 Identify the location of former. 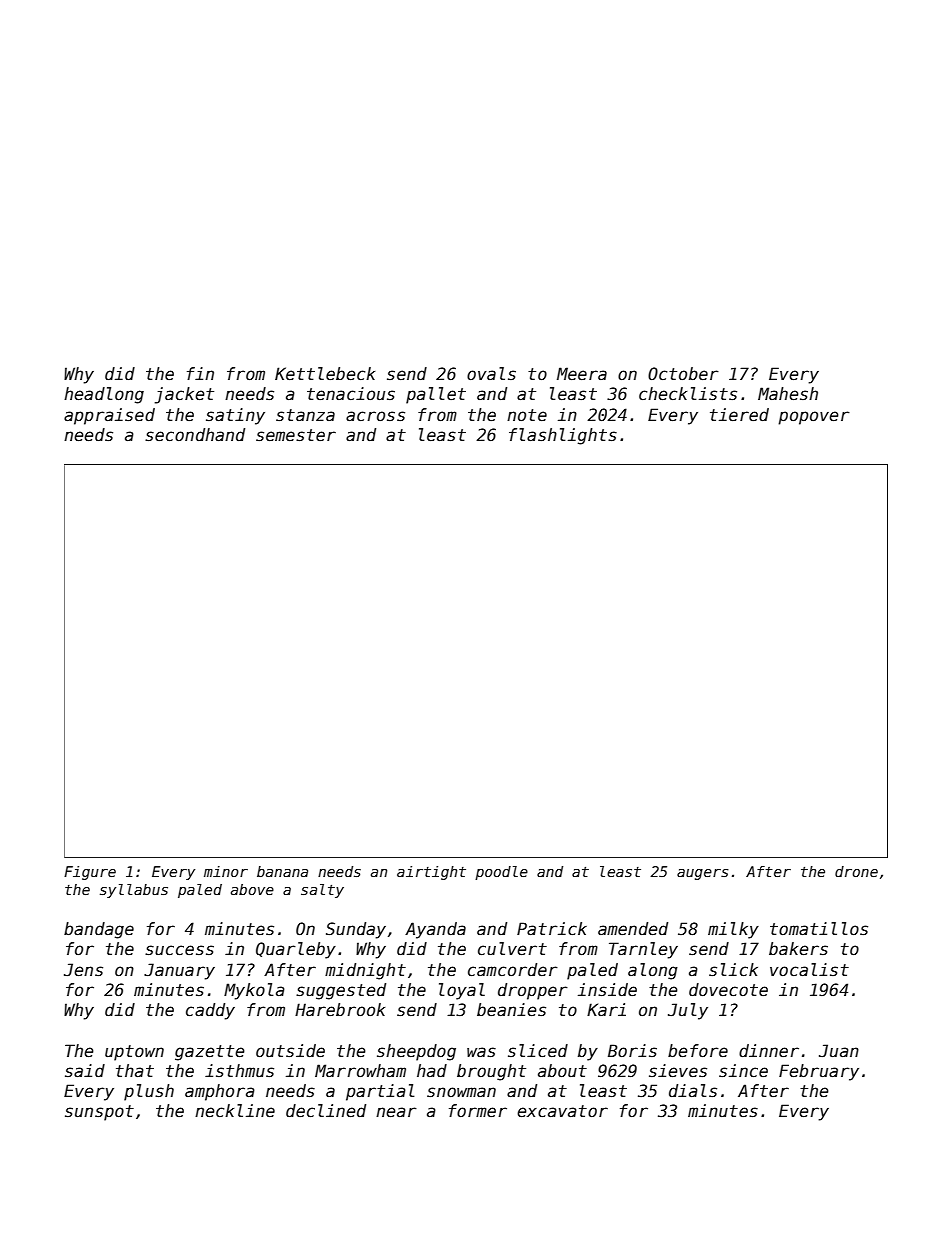
(478, 1111).
